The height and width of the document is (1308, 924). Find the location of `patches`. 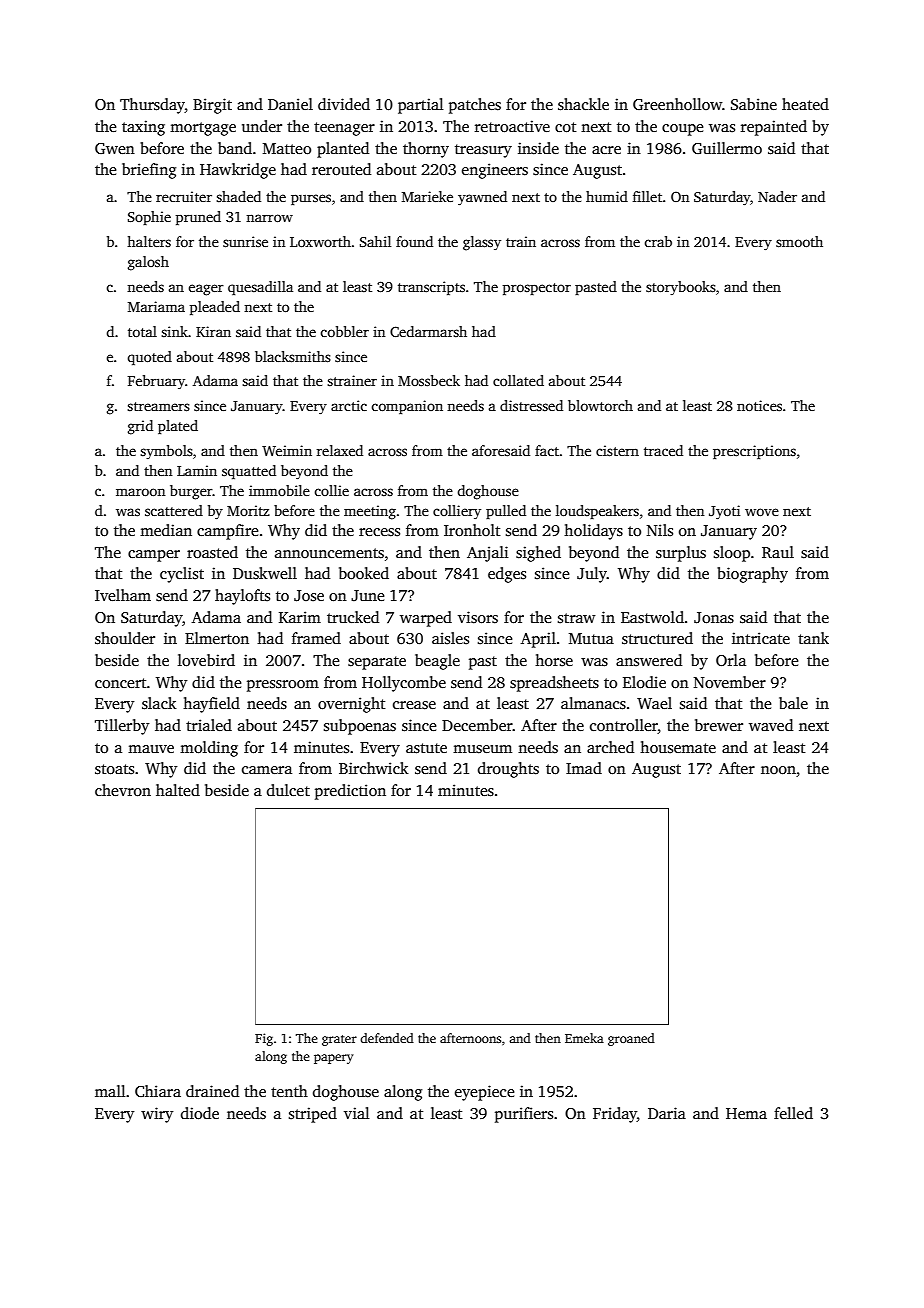

patches is located at coordinates (475, 106).
